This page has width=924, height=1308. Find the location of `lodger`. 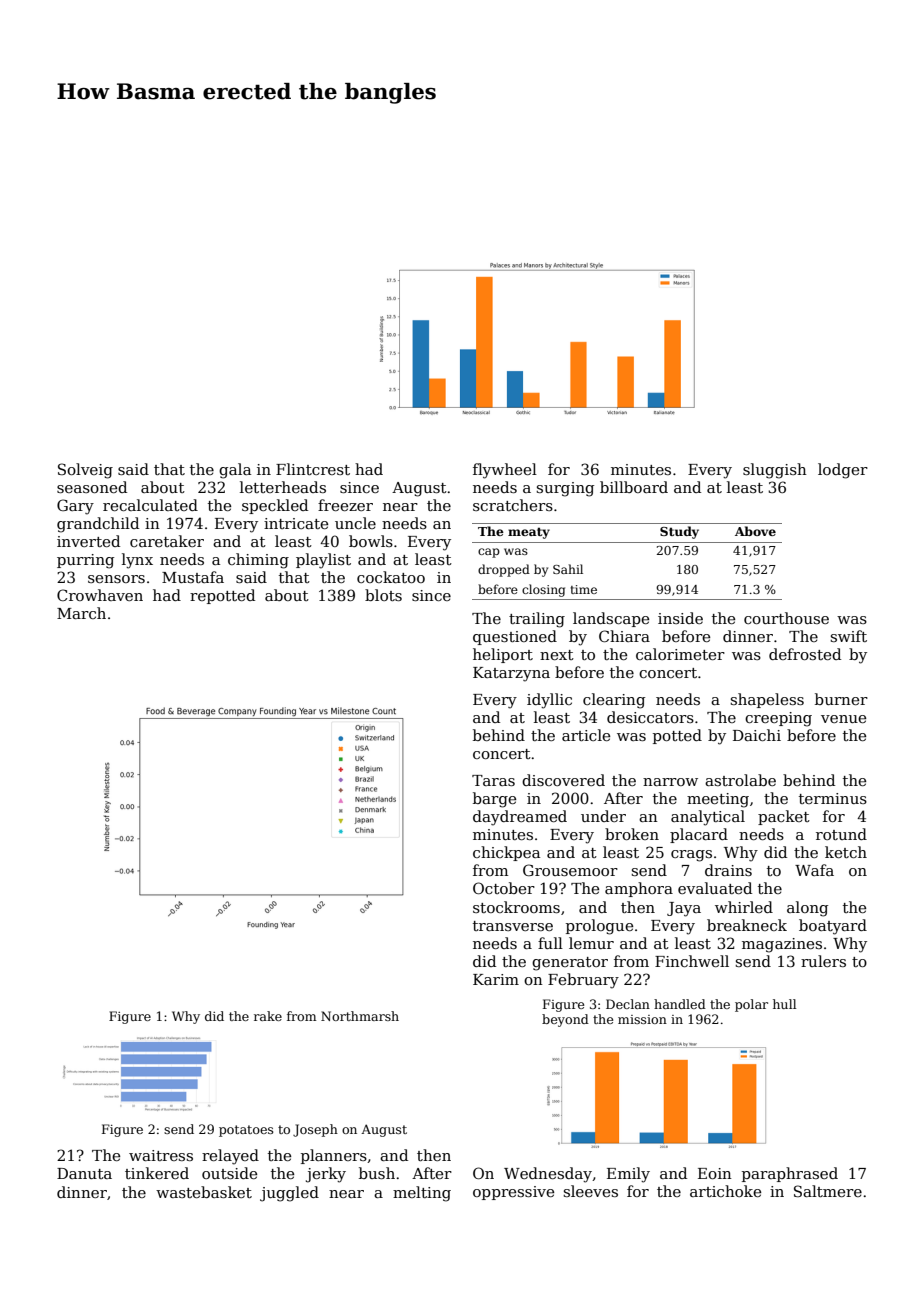

lodger is located at coordinates (843, 471).
